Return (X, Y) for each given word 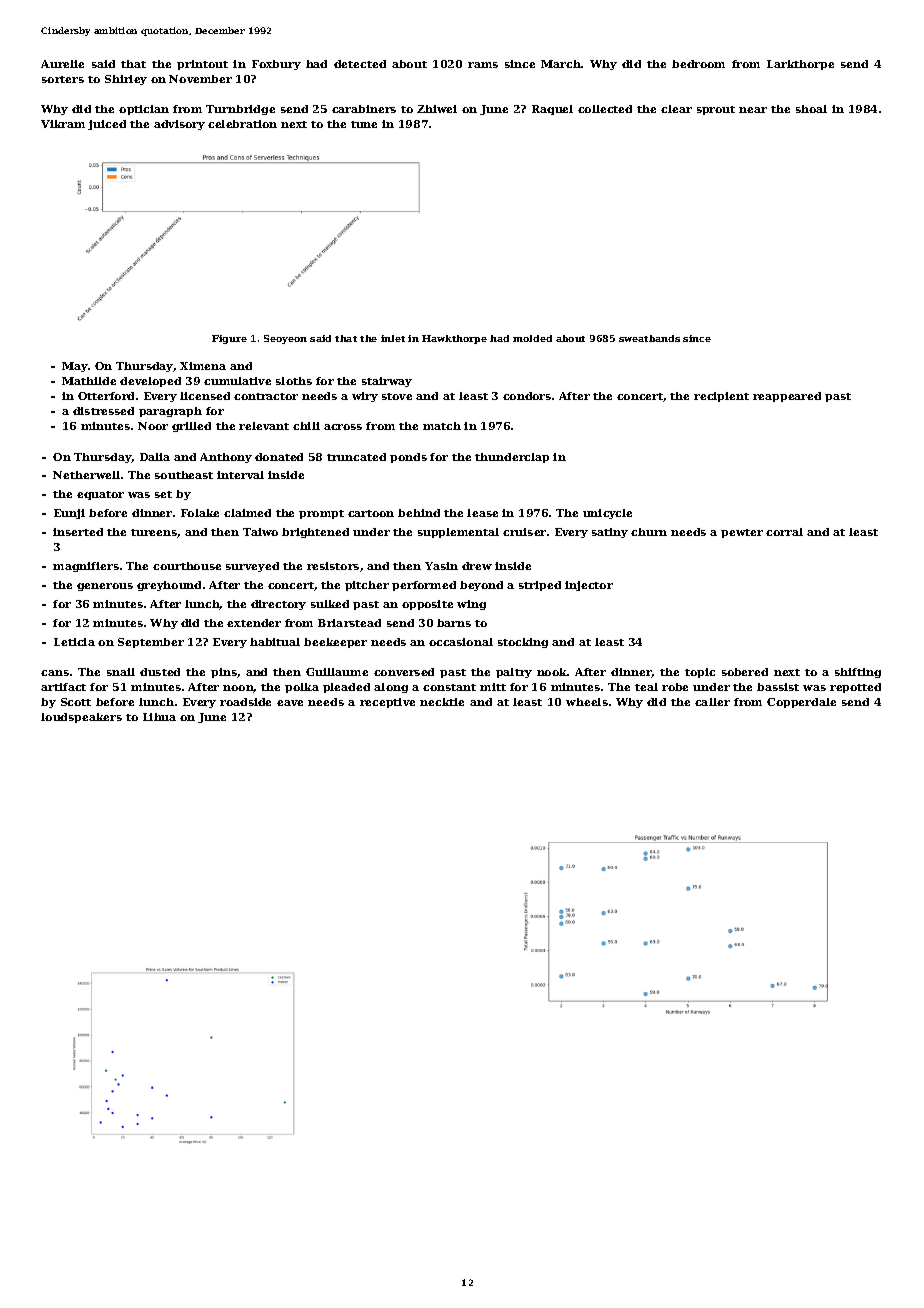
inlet (393, 338)
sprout (716, 110)
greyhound (169, 586)
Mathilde (89, 381)
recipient (721, 397)
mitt (493, 687)
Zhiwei (437, 109)
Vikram (63, 124)
